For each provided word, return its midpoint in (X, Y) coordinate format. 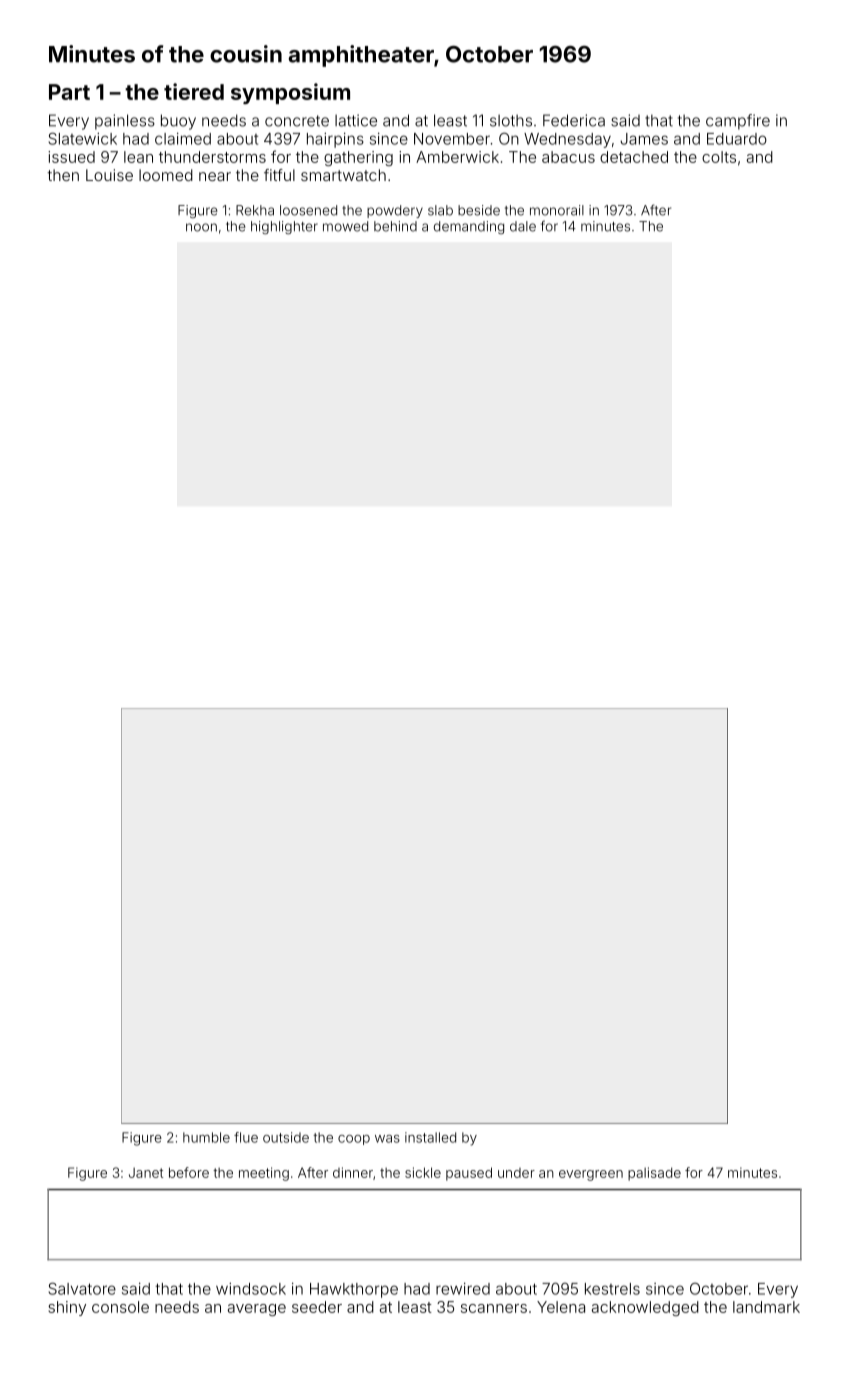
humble (206, 1137)
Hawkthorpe (354, 1290)
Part (69, 92)
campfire (738, 122)
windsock (251, 1289)
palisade (654, 1174)
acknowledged (645, 1308)
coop (354, 1140)
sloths (511, 121)
